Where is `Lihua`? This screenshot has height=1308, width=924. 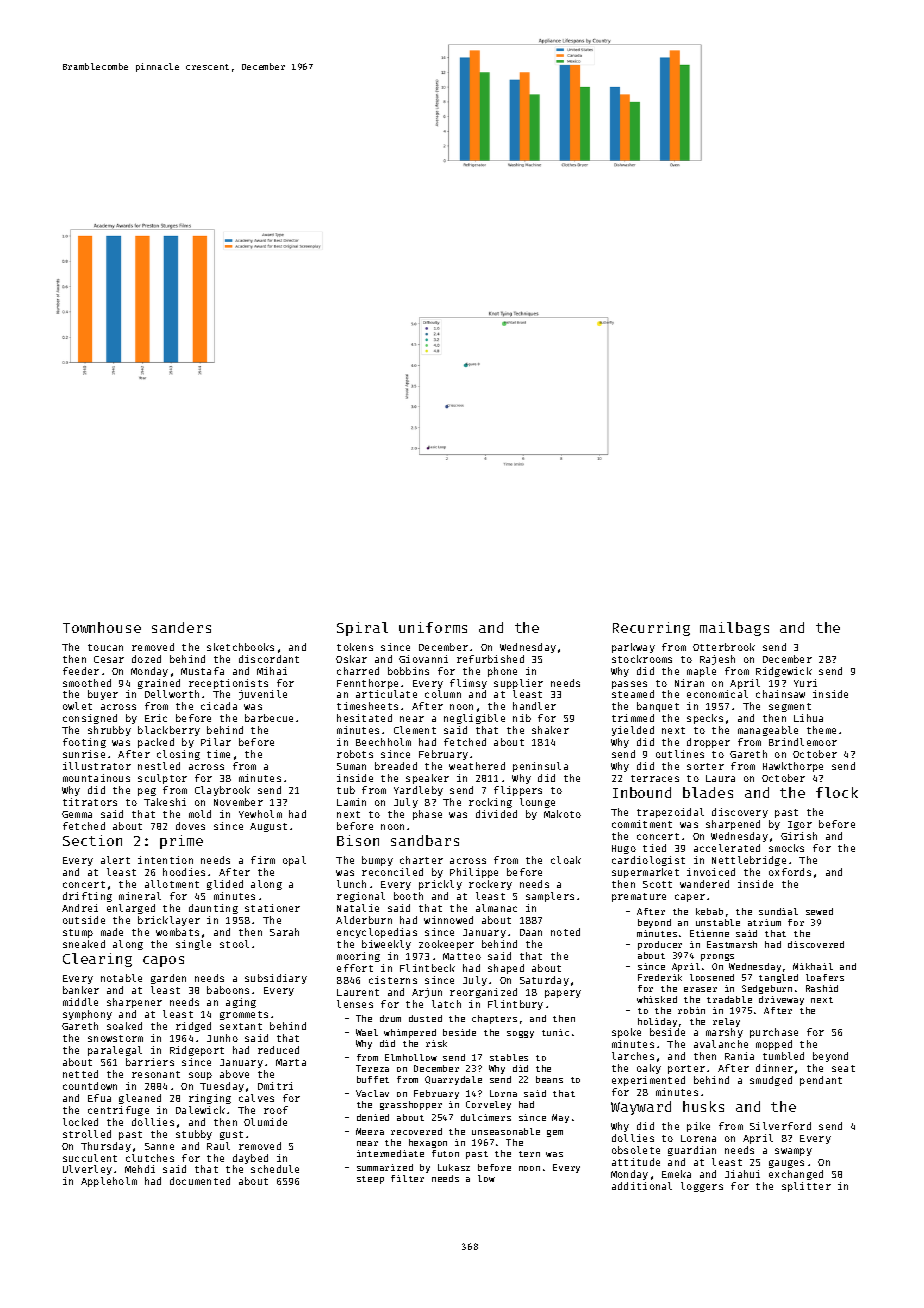 Lihua is located at coordinates (808, 718).
